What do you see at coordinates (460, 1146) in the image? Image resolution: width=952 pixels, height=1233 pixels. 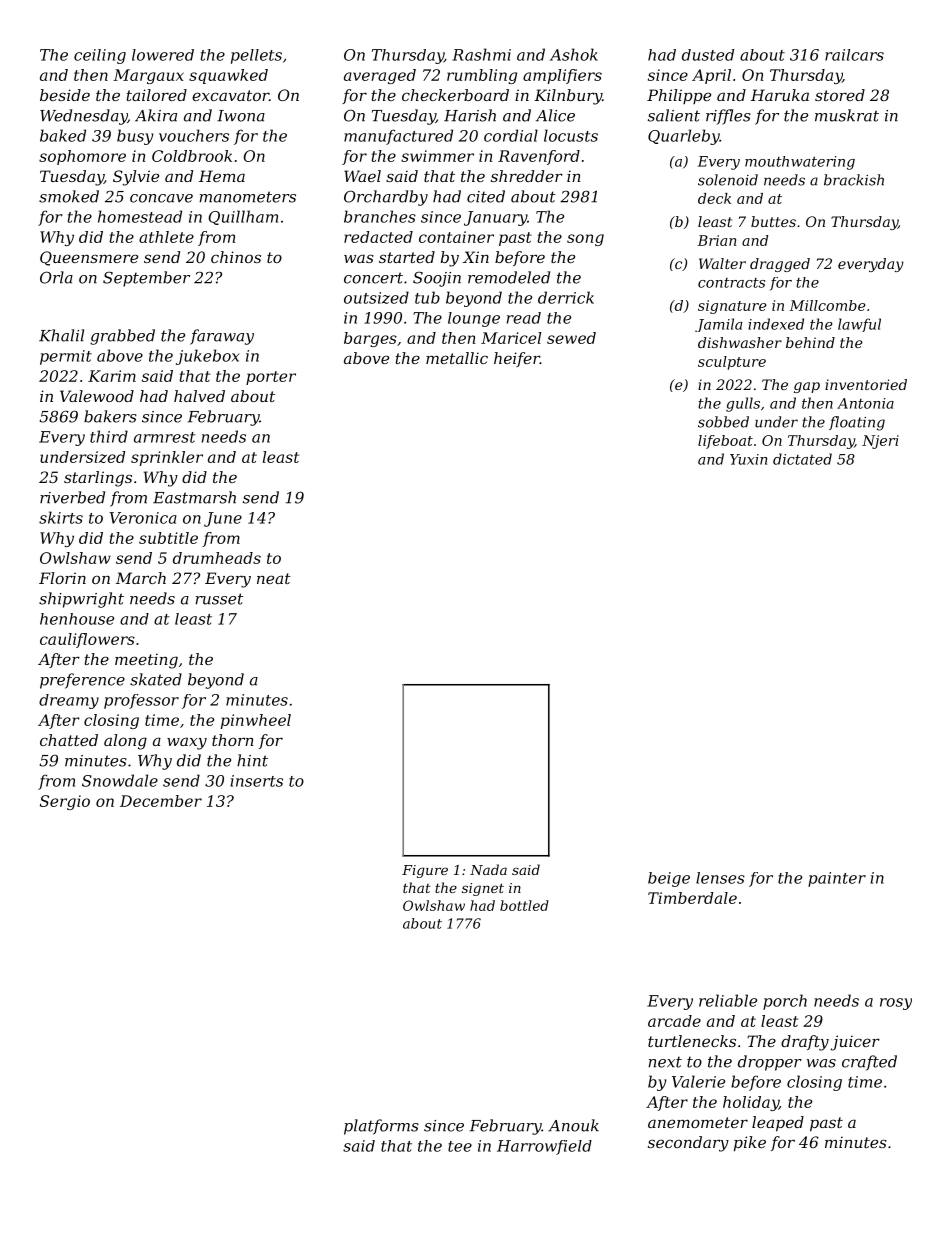 I see `tee` at bounding box center [460, 1146].
